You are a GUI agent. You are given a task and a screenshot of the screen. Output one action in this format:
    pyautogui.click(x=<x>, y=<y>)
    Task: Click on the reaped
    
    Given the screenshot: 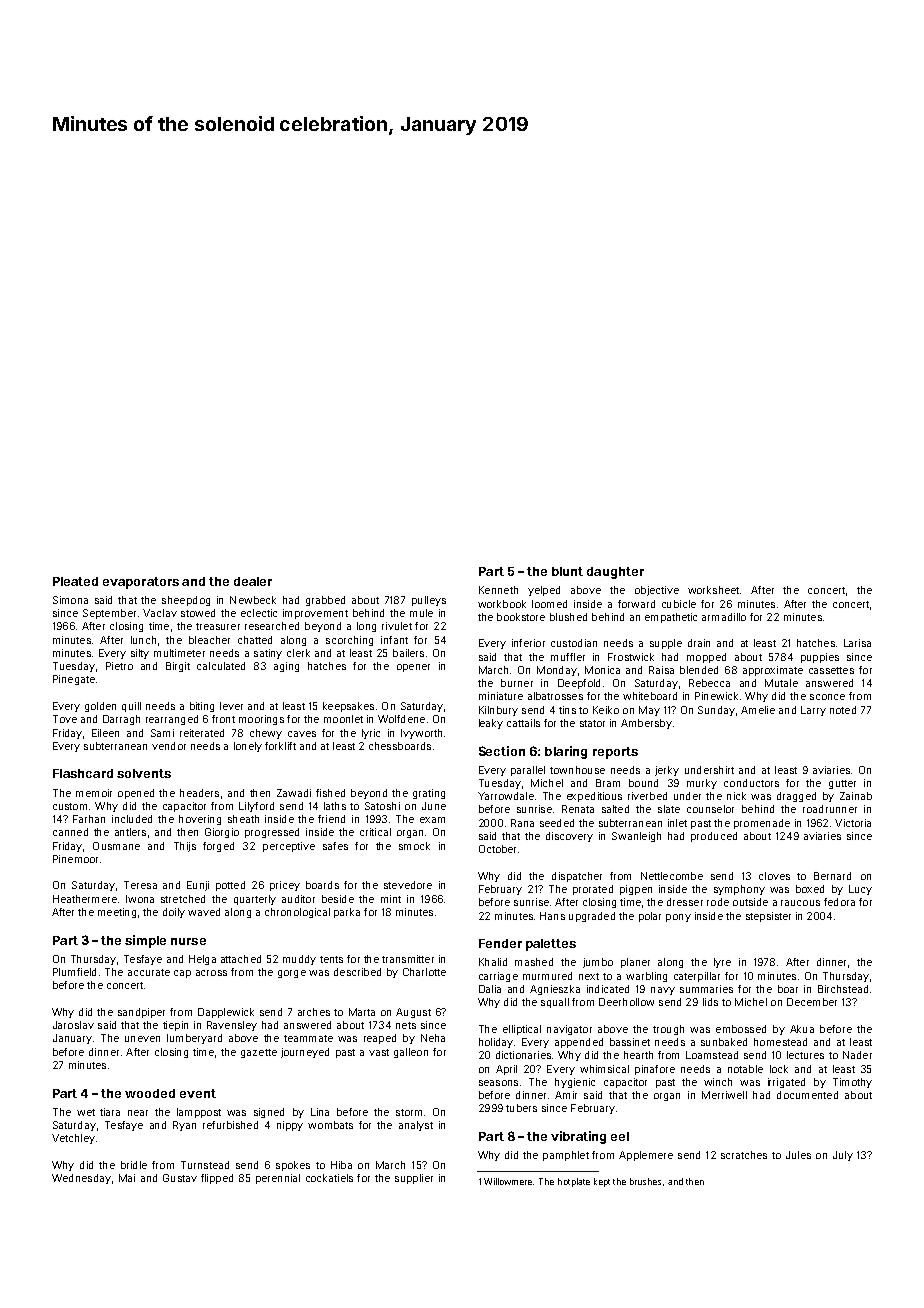 What is the action you would take?
    pyautogui.click(x=380, y=1039)
